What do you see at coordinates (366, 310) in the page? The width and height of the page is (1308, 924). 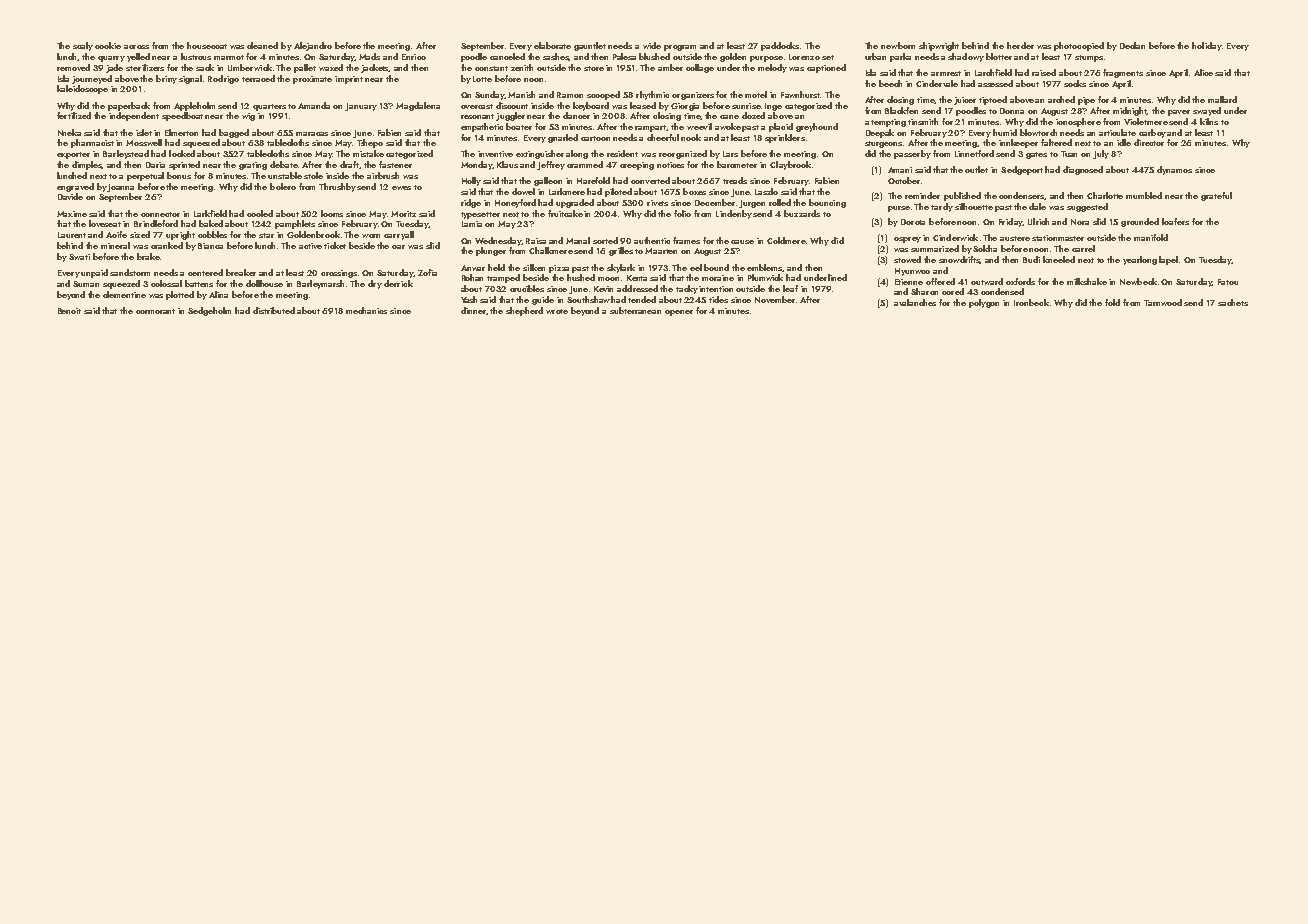 I see `mechanics` at bounding box center [366, 310].
